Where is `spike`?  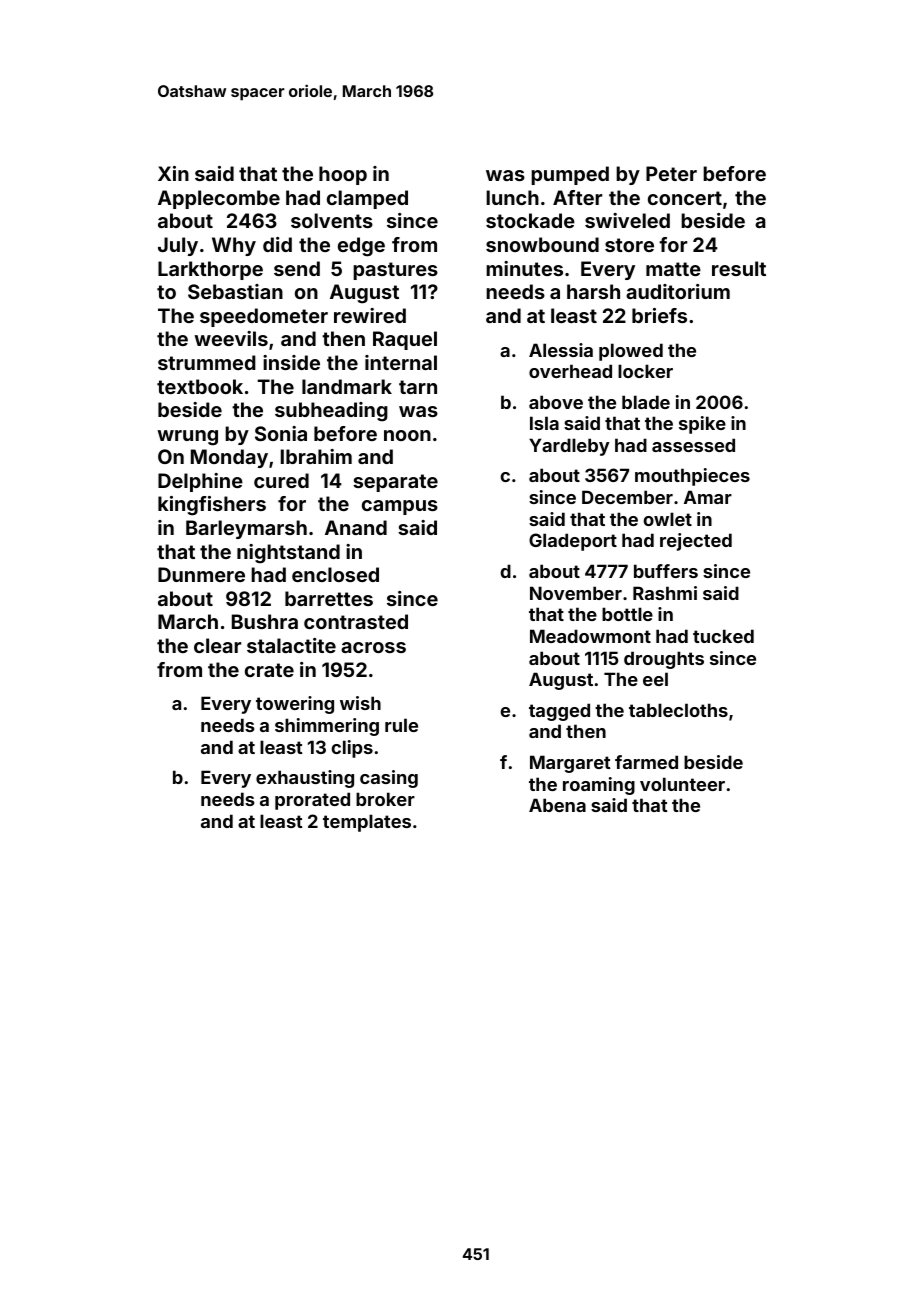
spike is located at coordinates (702, 425).
